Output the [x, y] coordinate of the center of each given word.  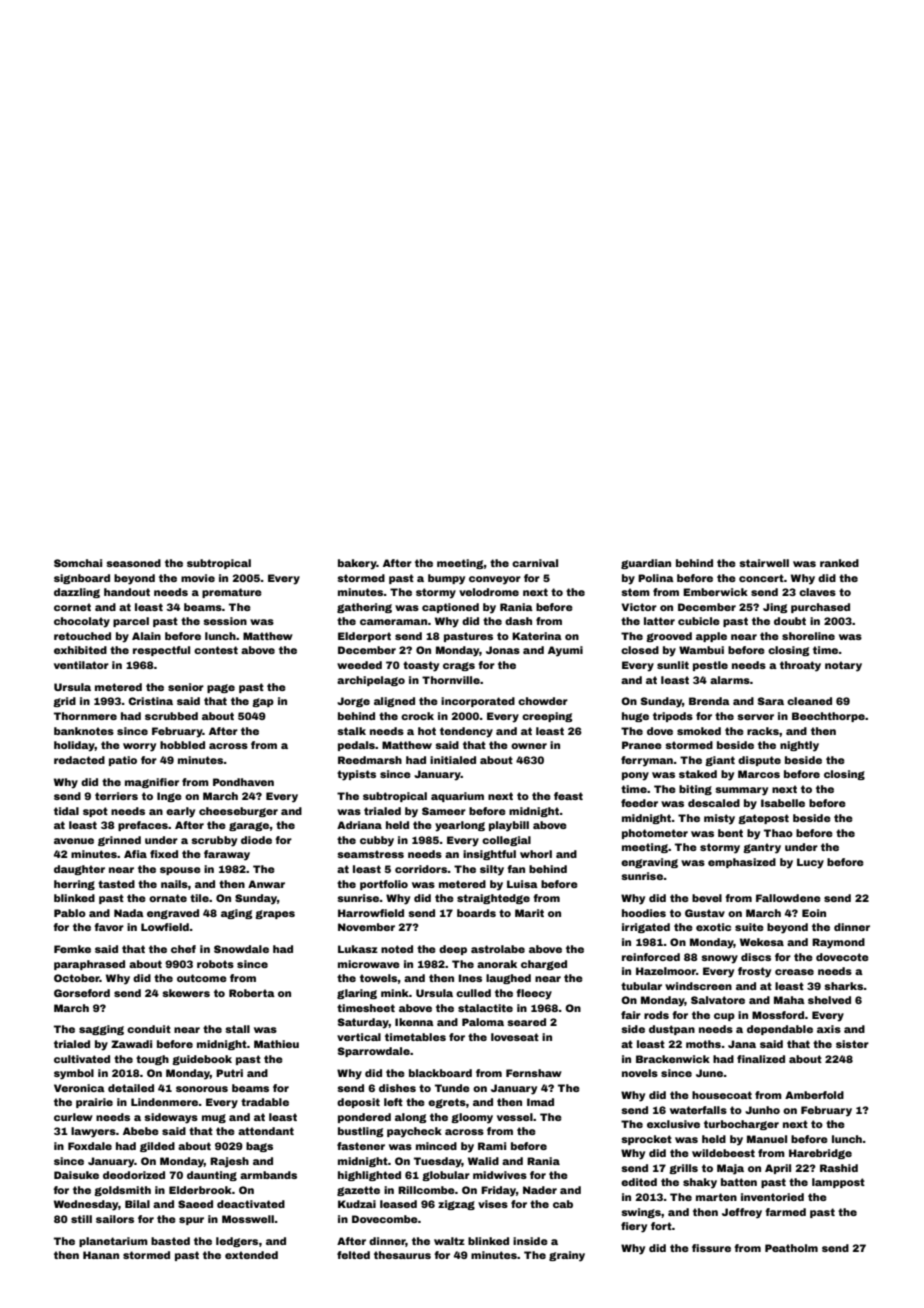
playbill [509, 826]
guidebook [202, 1060]
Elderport [364, 637]
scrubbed [171, 716]
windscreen [698, 986]
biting [695, 790]
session [225, 621]
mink [395, 993]
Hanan [101, 1255]
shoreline [808, 636]
